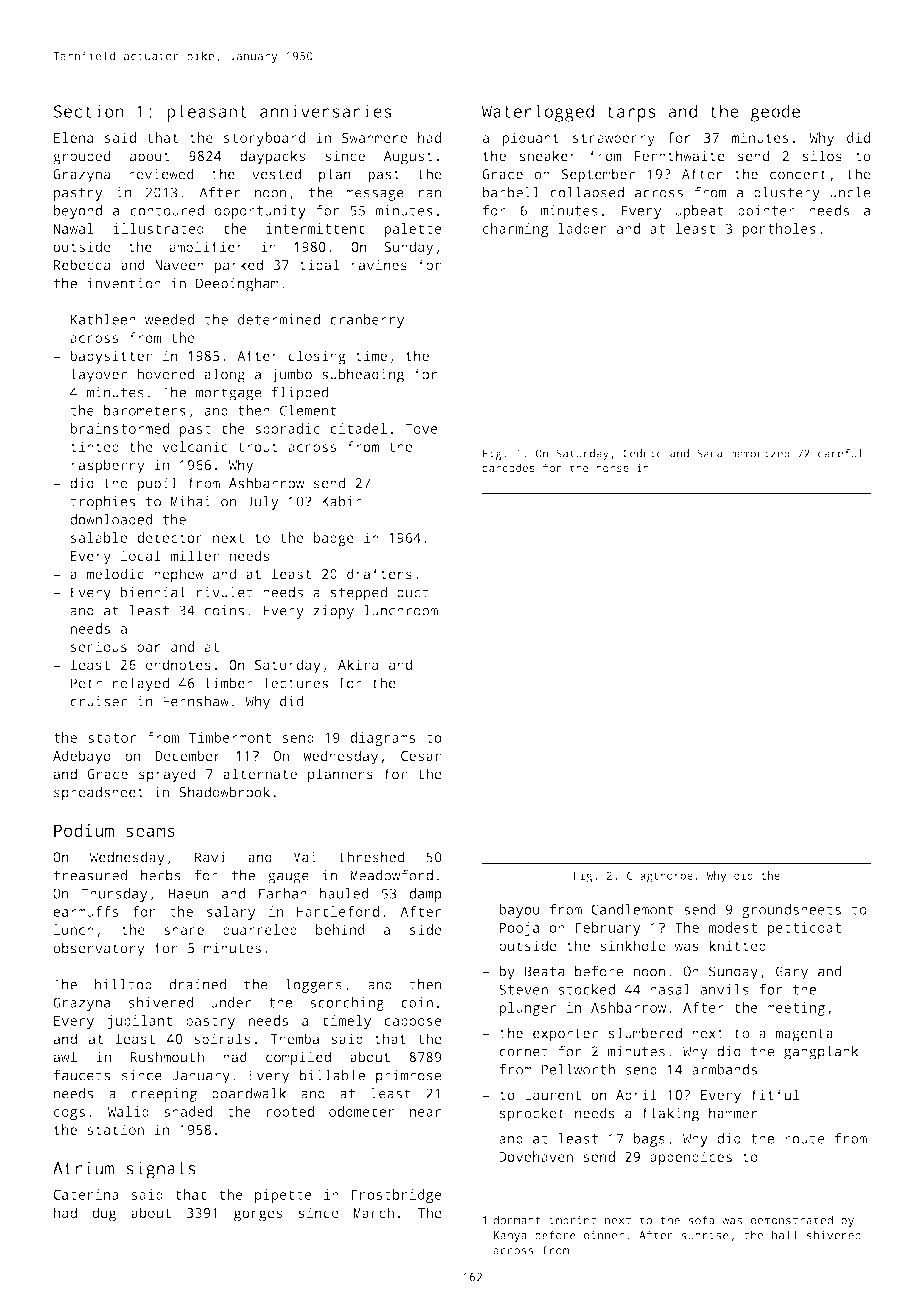  Describe the element at coordinates (792, 1220) in the screenshot. I see `demonstrated` at that location.
